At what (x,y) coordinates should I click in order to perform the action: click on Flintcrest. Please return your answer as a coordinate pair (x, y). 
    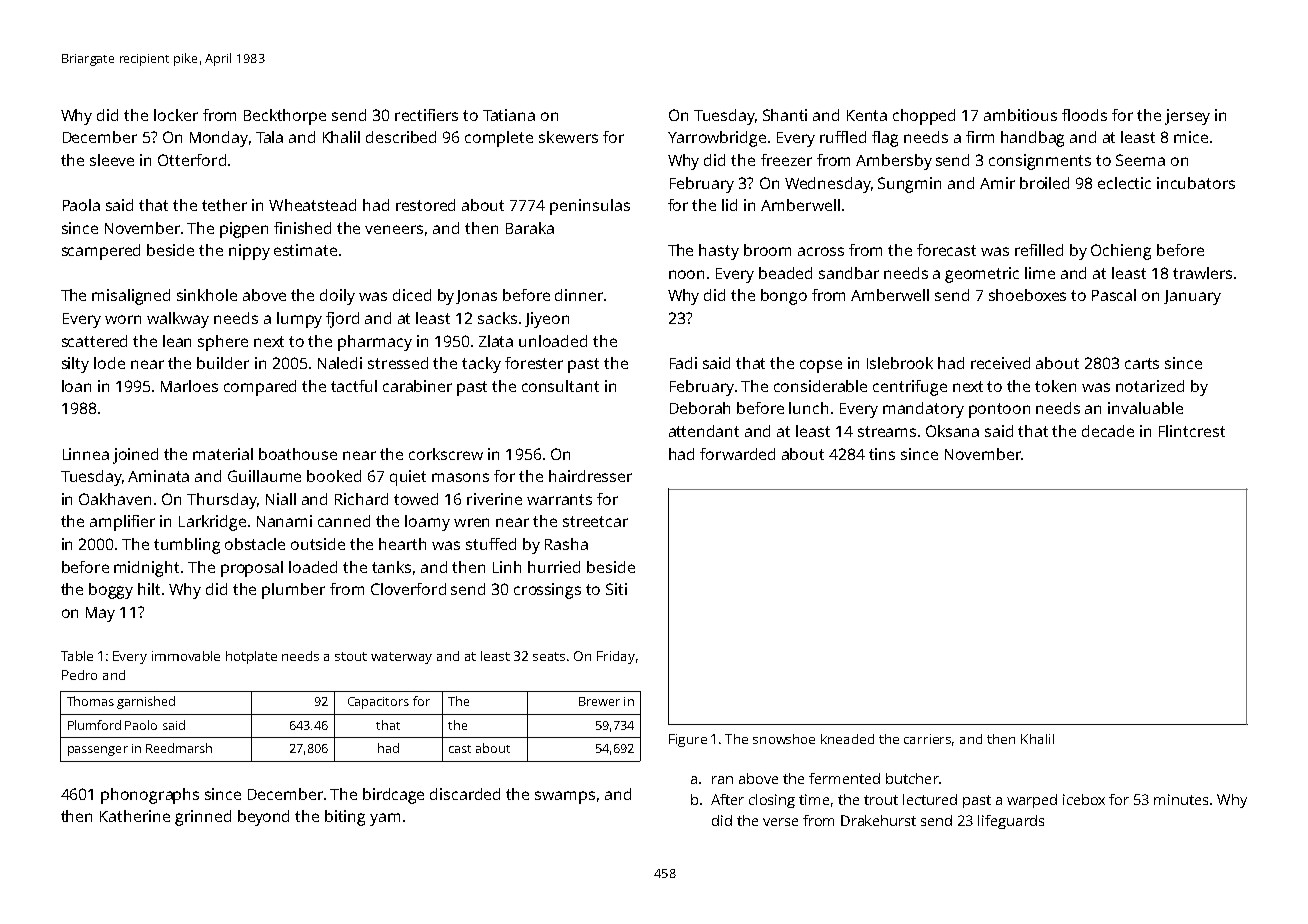
    Looking at the image, I should click on (1192, 431).
